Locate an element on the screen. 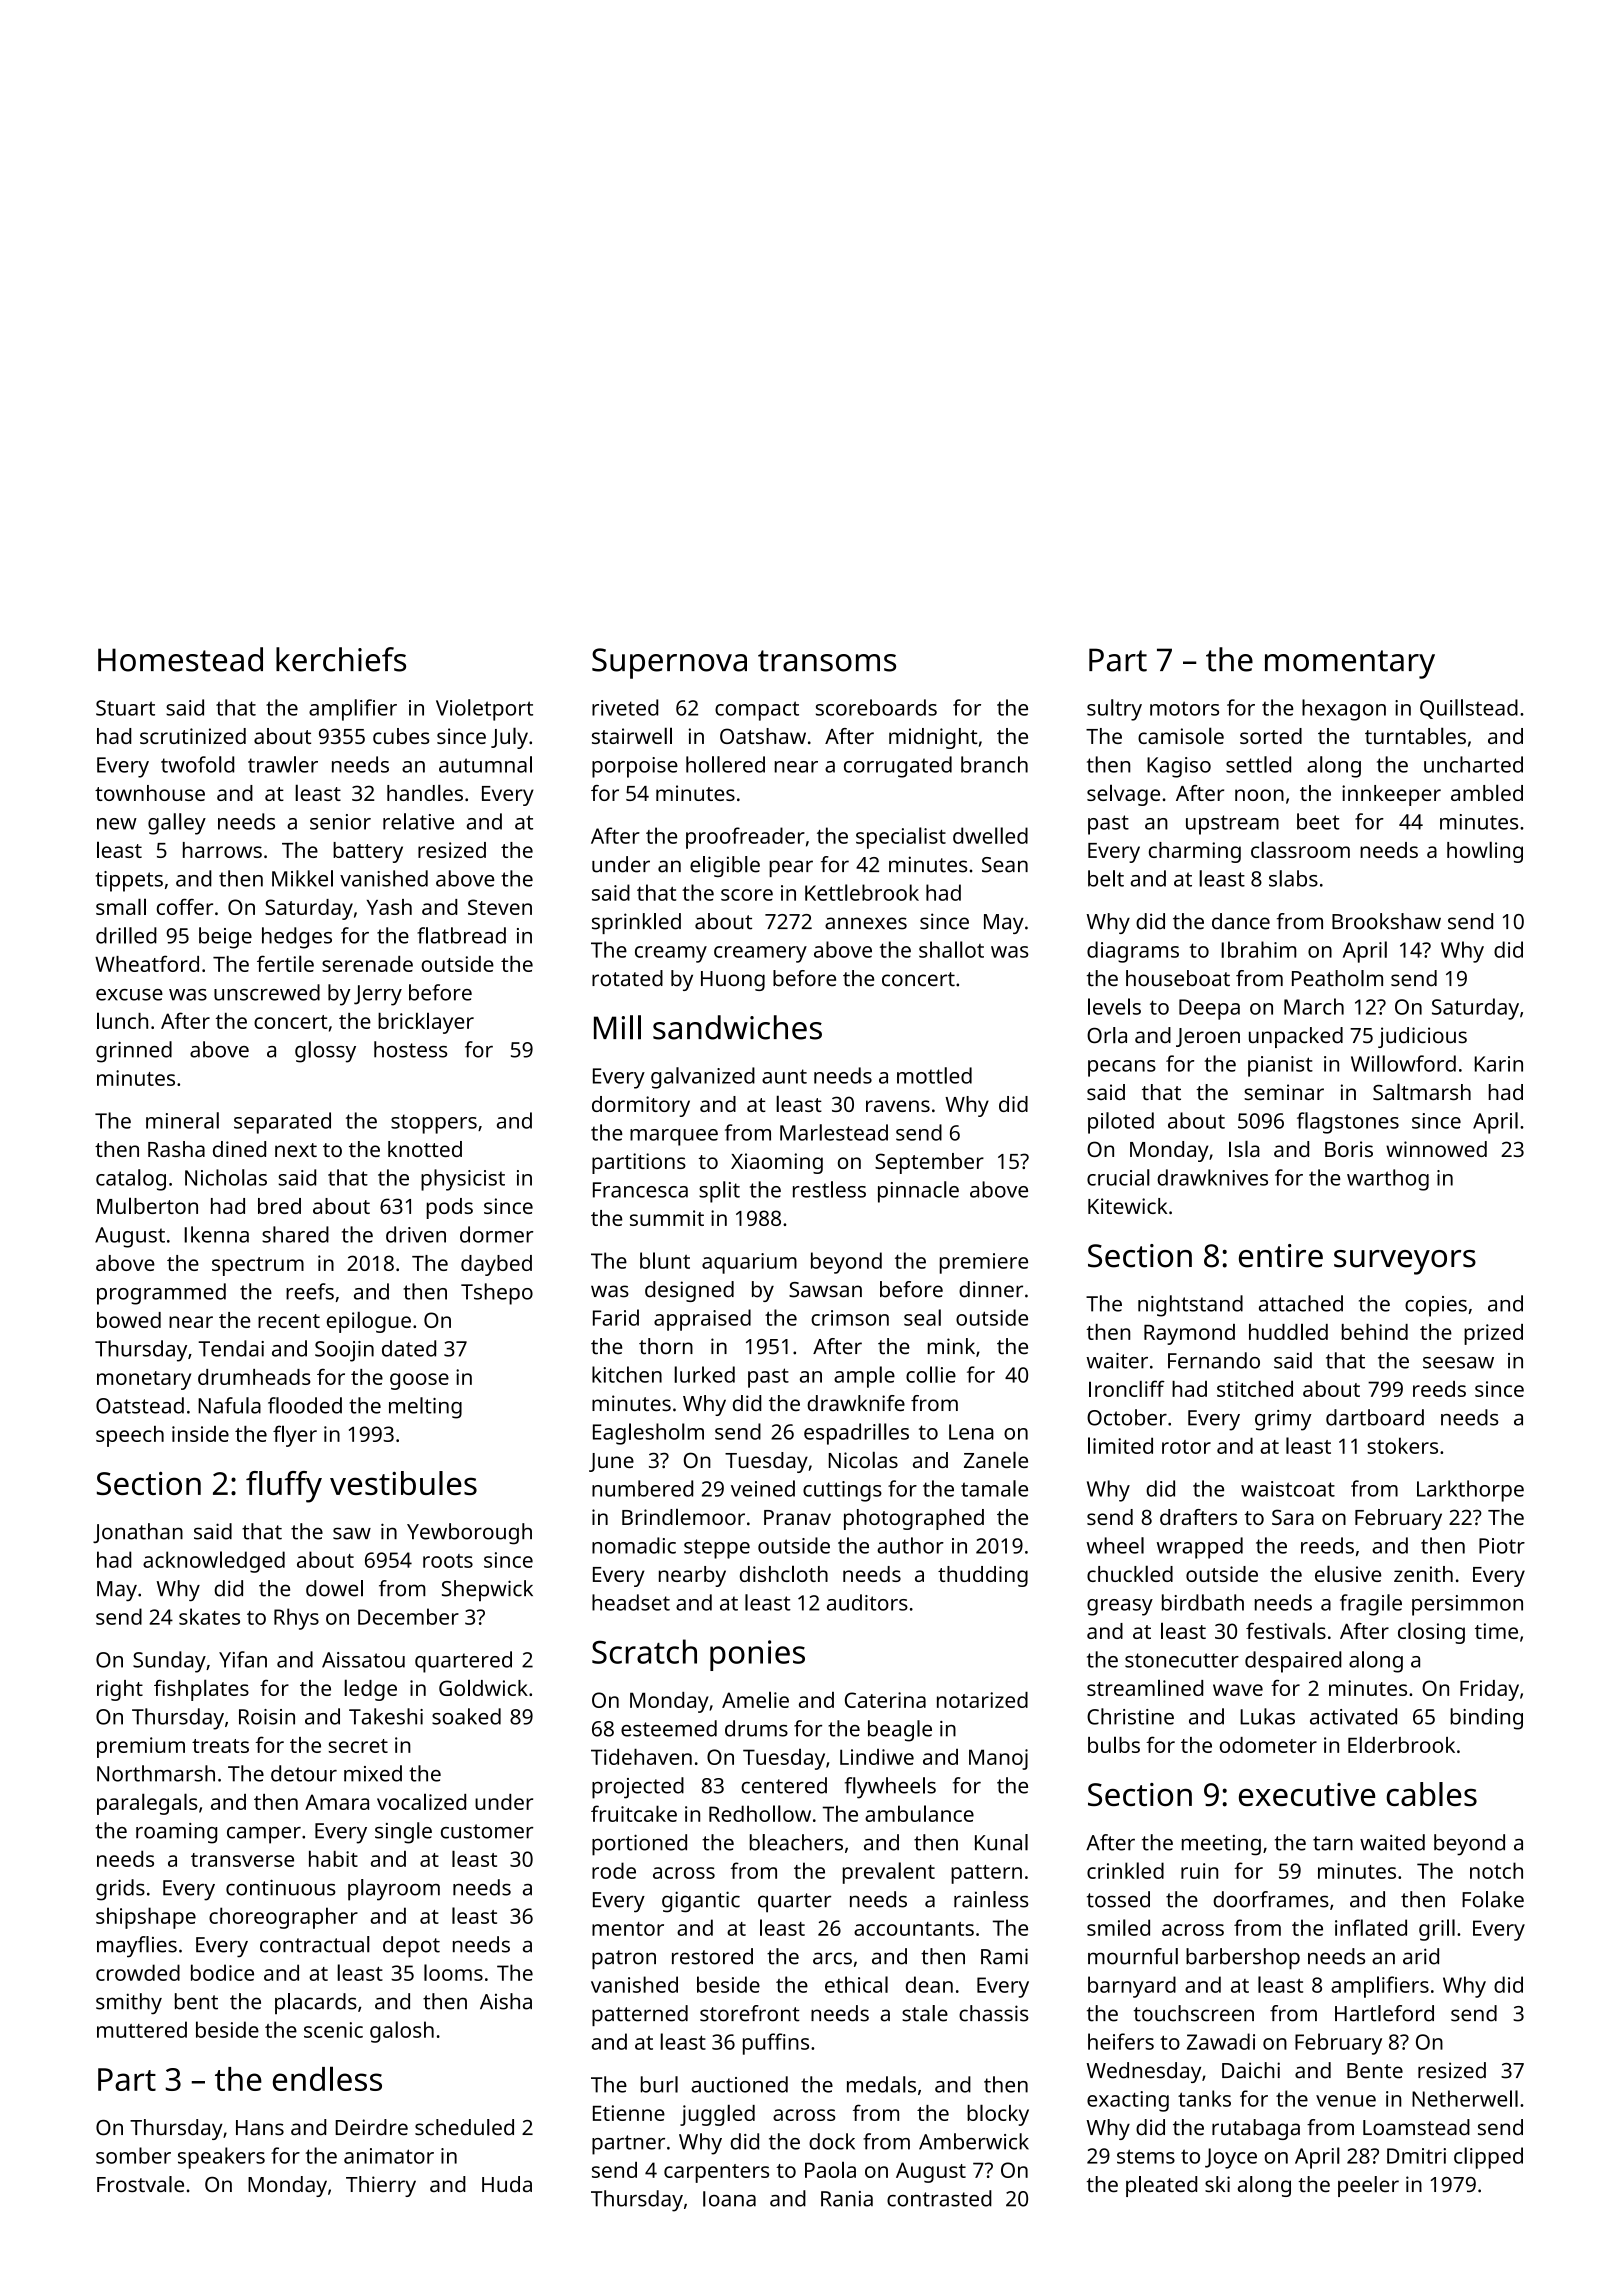 The height and width of the screenshot is (2292, 1620). unscrewed is located at coordinates (267, 992).
